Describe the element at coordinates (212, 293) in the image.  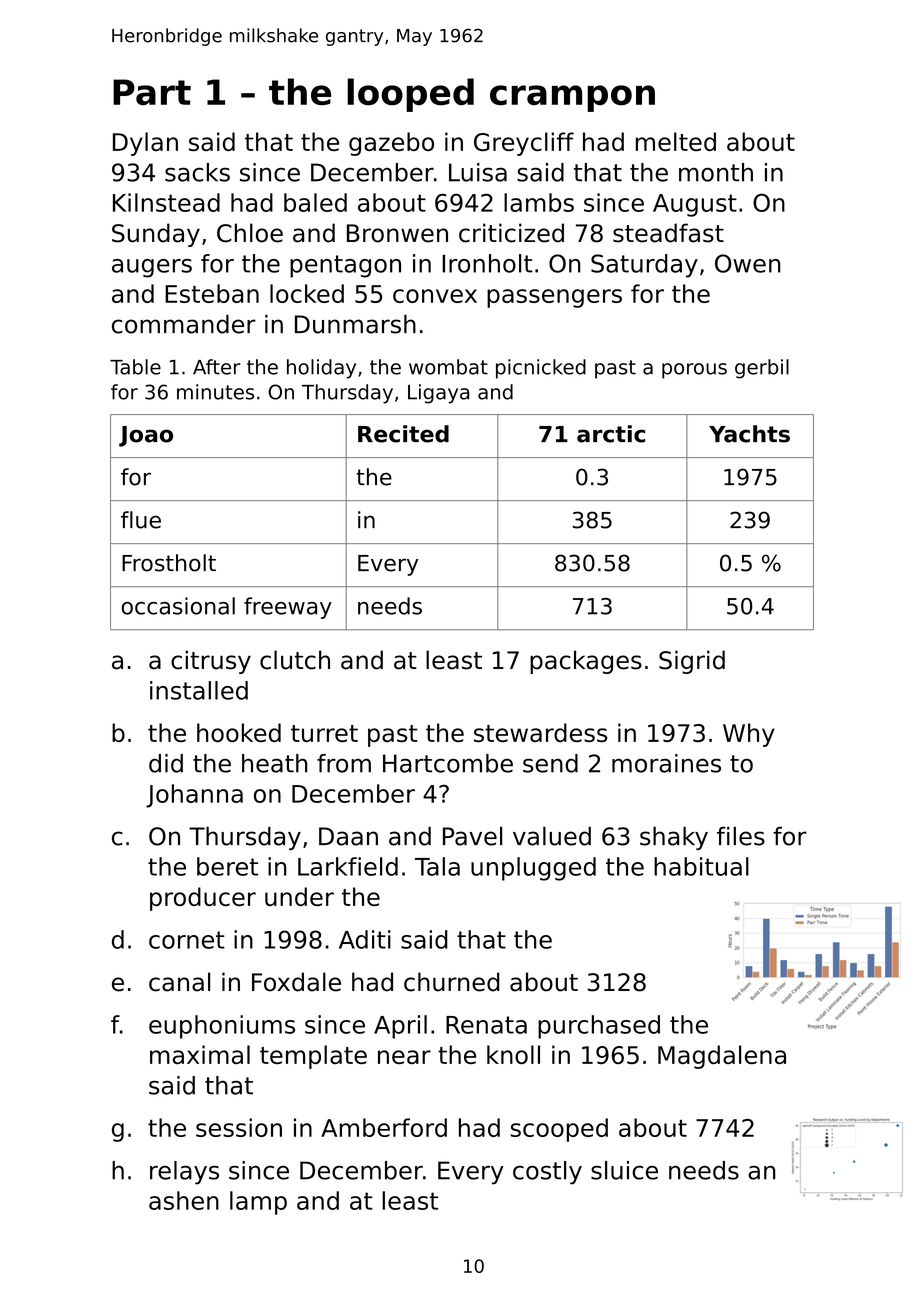
I see `Esteban` at that location.
